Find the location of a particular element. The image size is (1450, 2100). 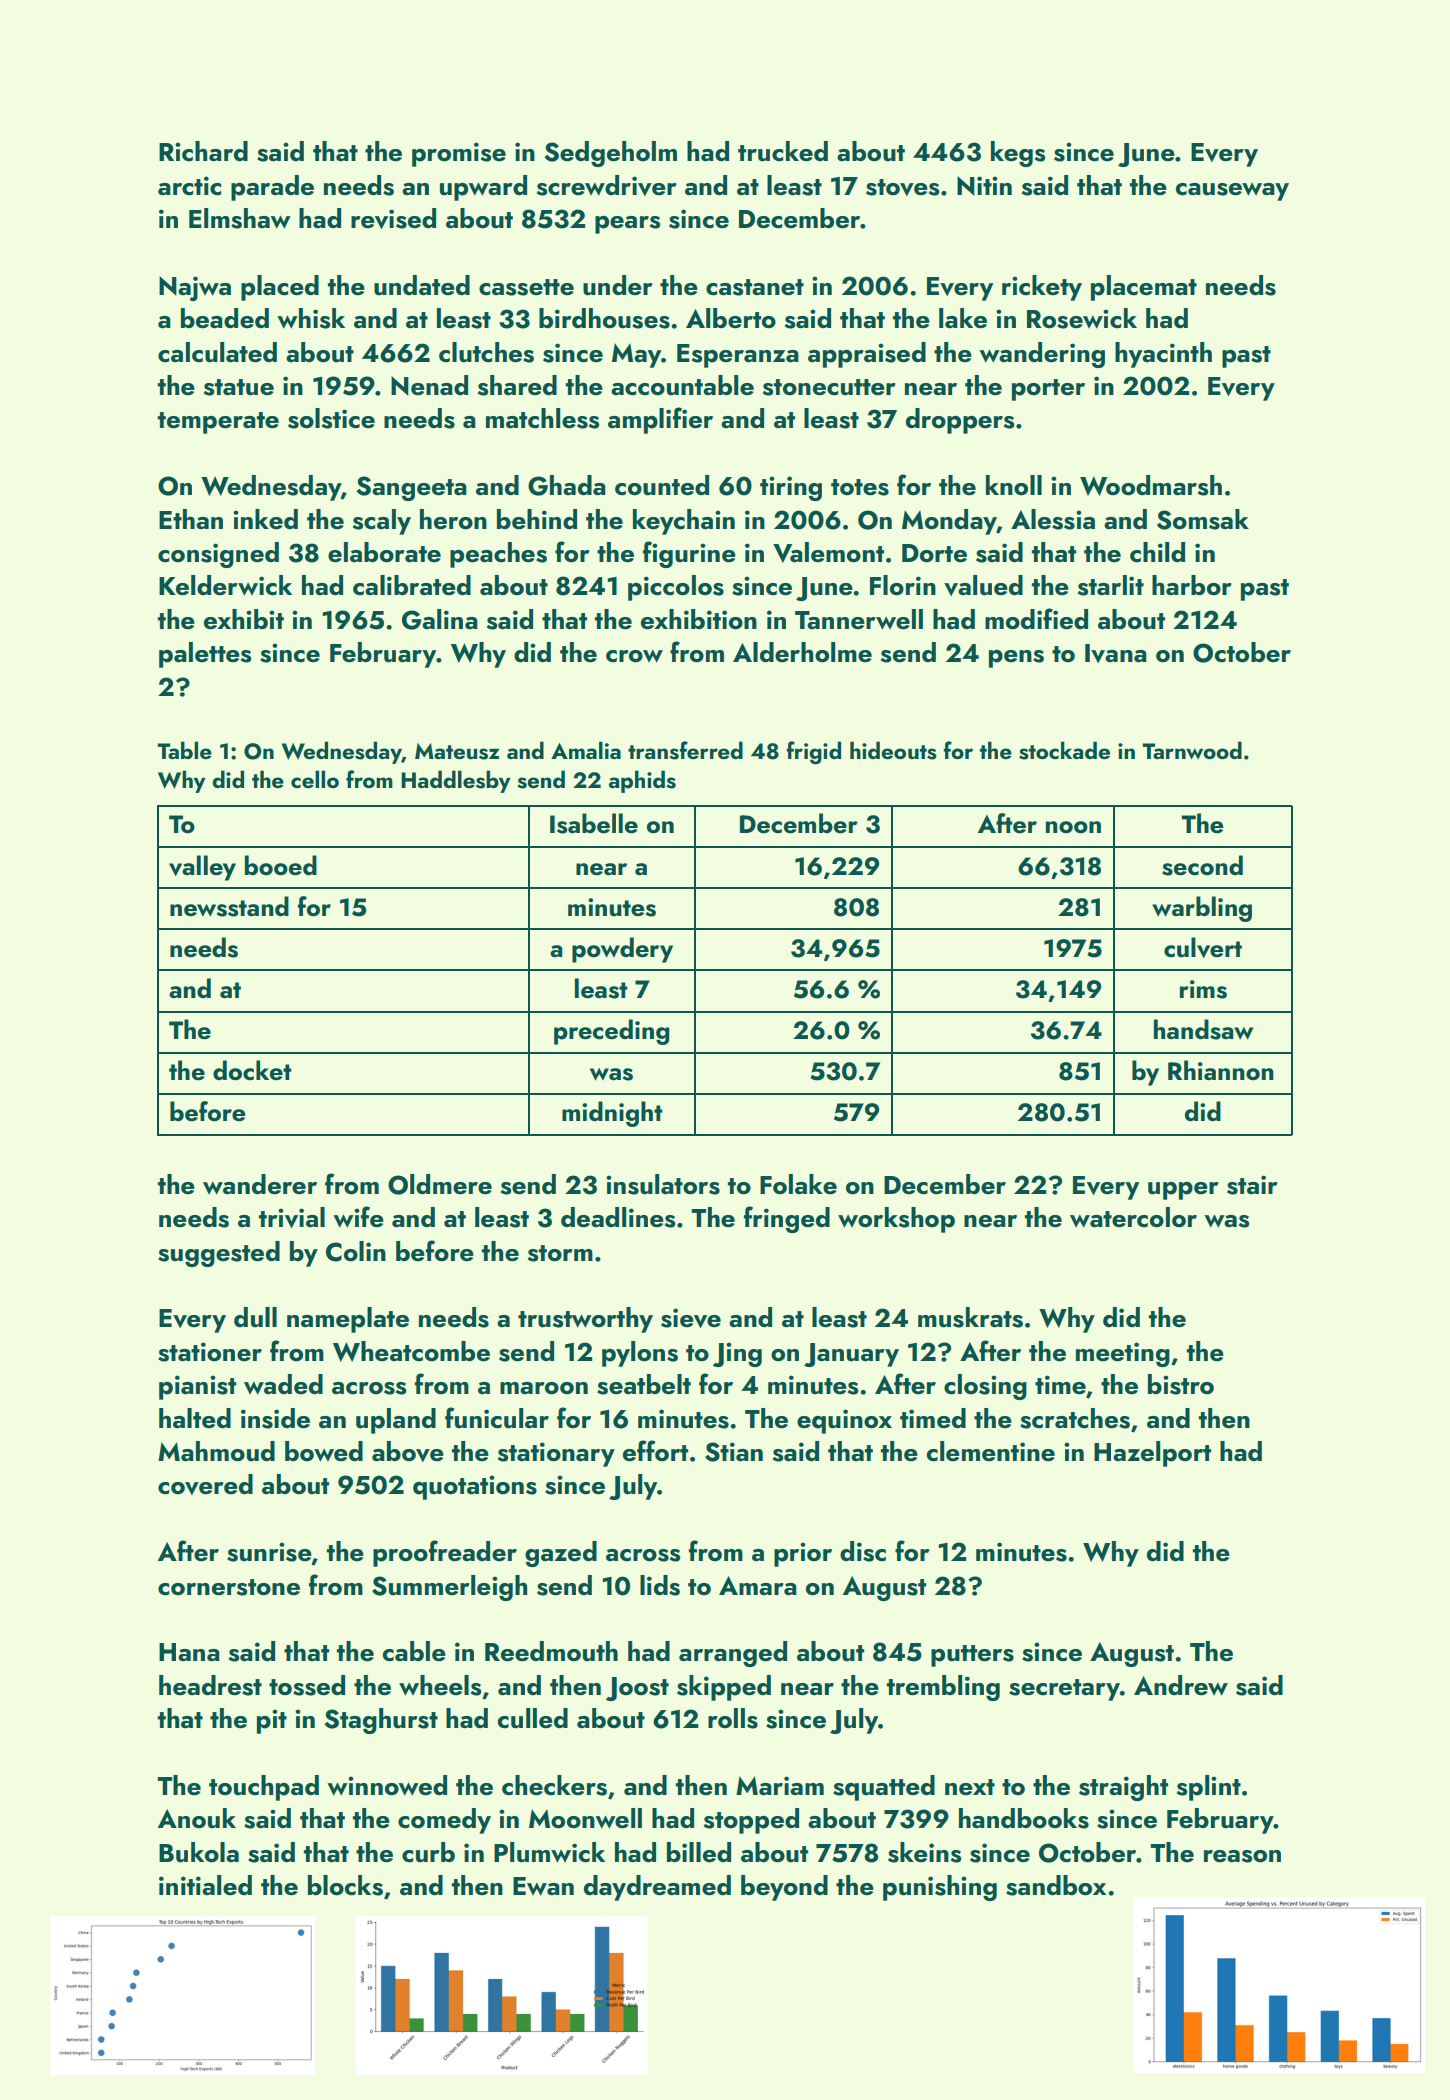

kegs is located at coordinates (1018, 154).
